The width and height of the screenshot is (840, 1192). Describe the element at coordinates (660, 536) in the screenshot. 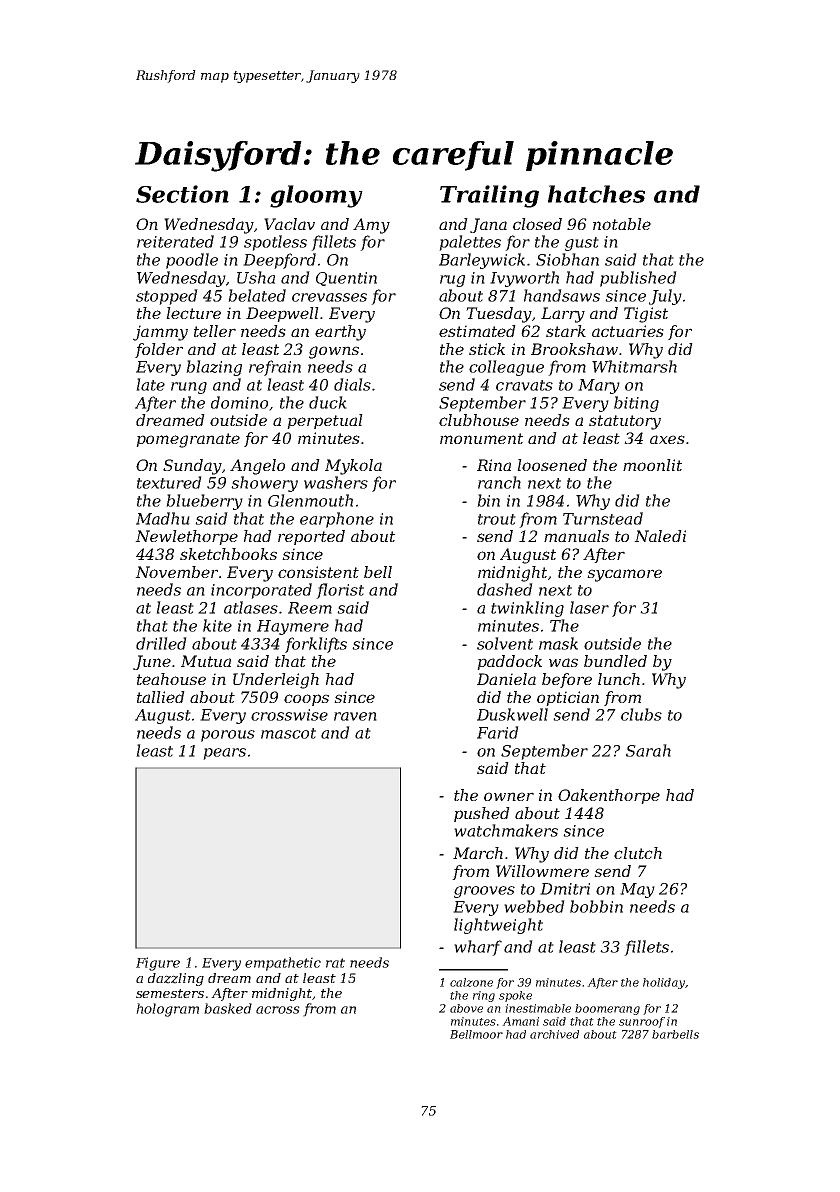

I see `Naledi` at that location.
